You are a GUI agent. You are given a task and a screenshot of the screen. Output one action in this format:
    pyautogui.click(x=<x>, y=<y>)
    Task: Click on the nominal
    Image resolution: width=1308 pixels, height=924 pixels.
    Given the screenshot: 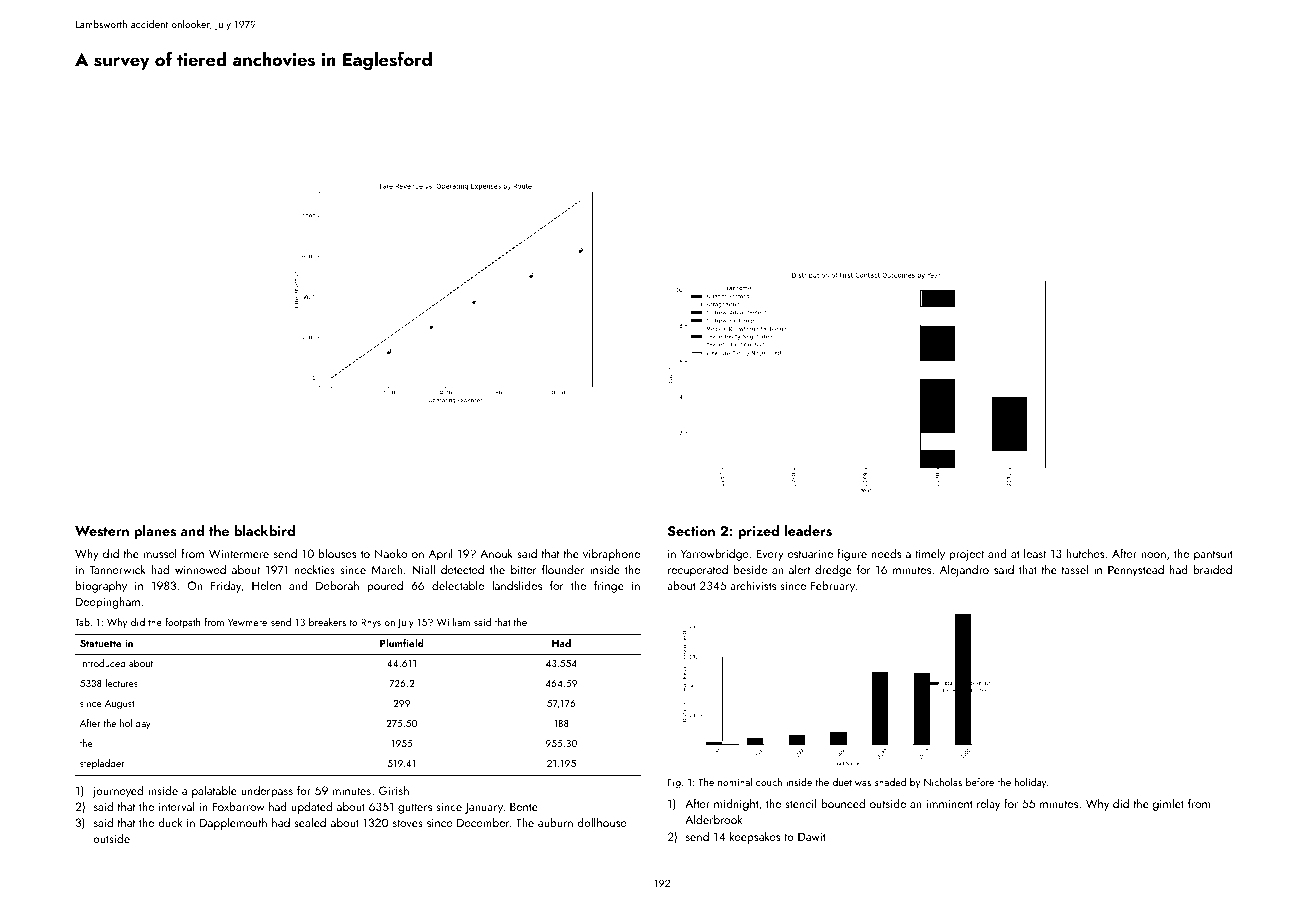 What is the action you would take?
    pyautogui.click(x=735, y=782)
